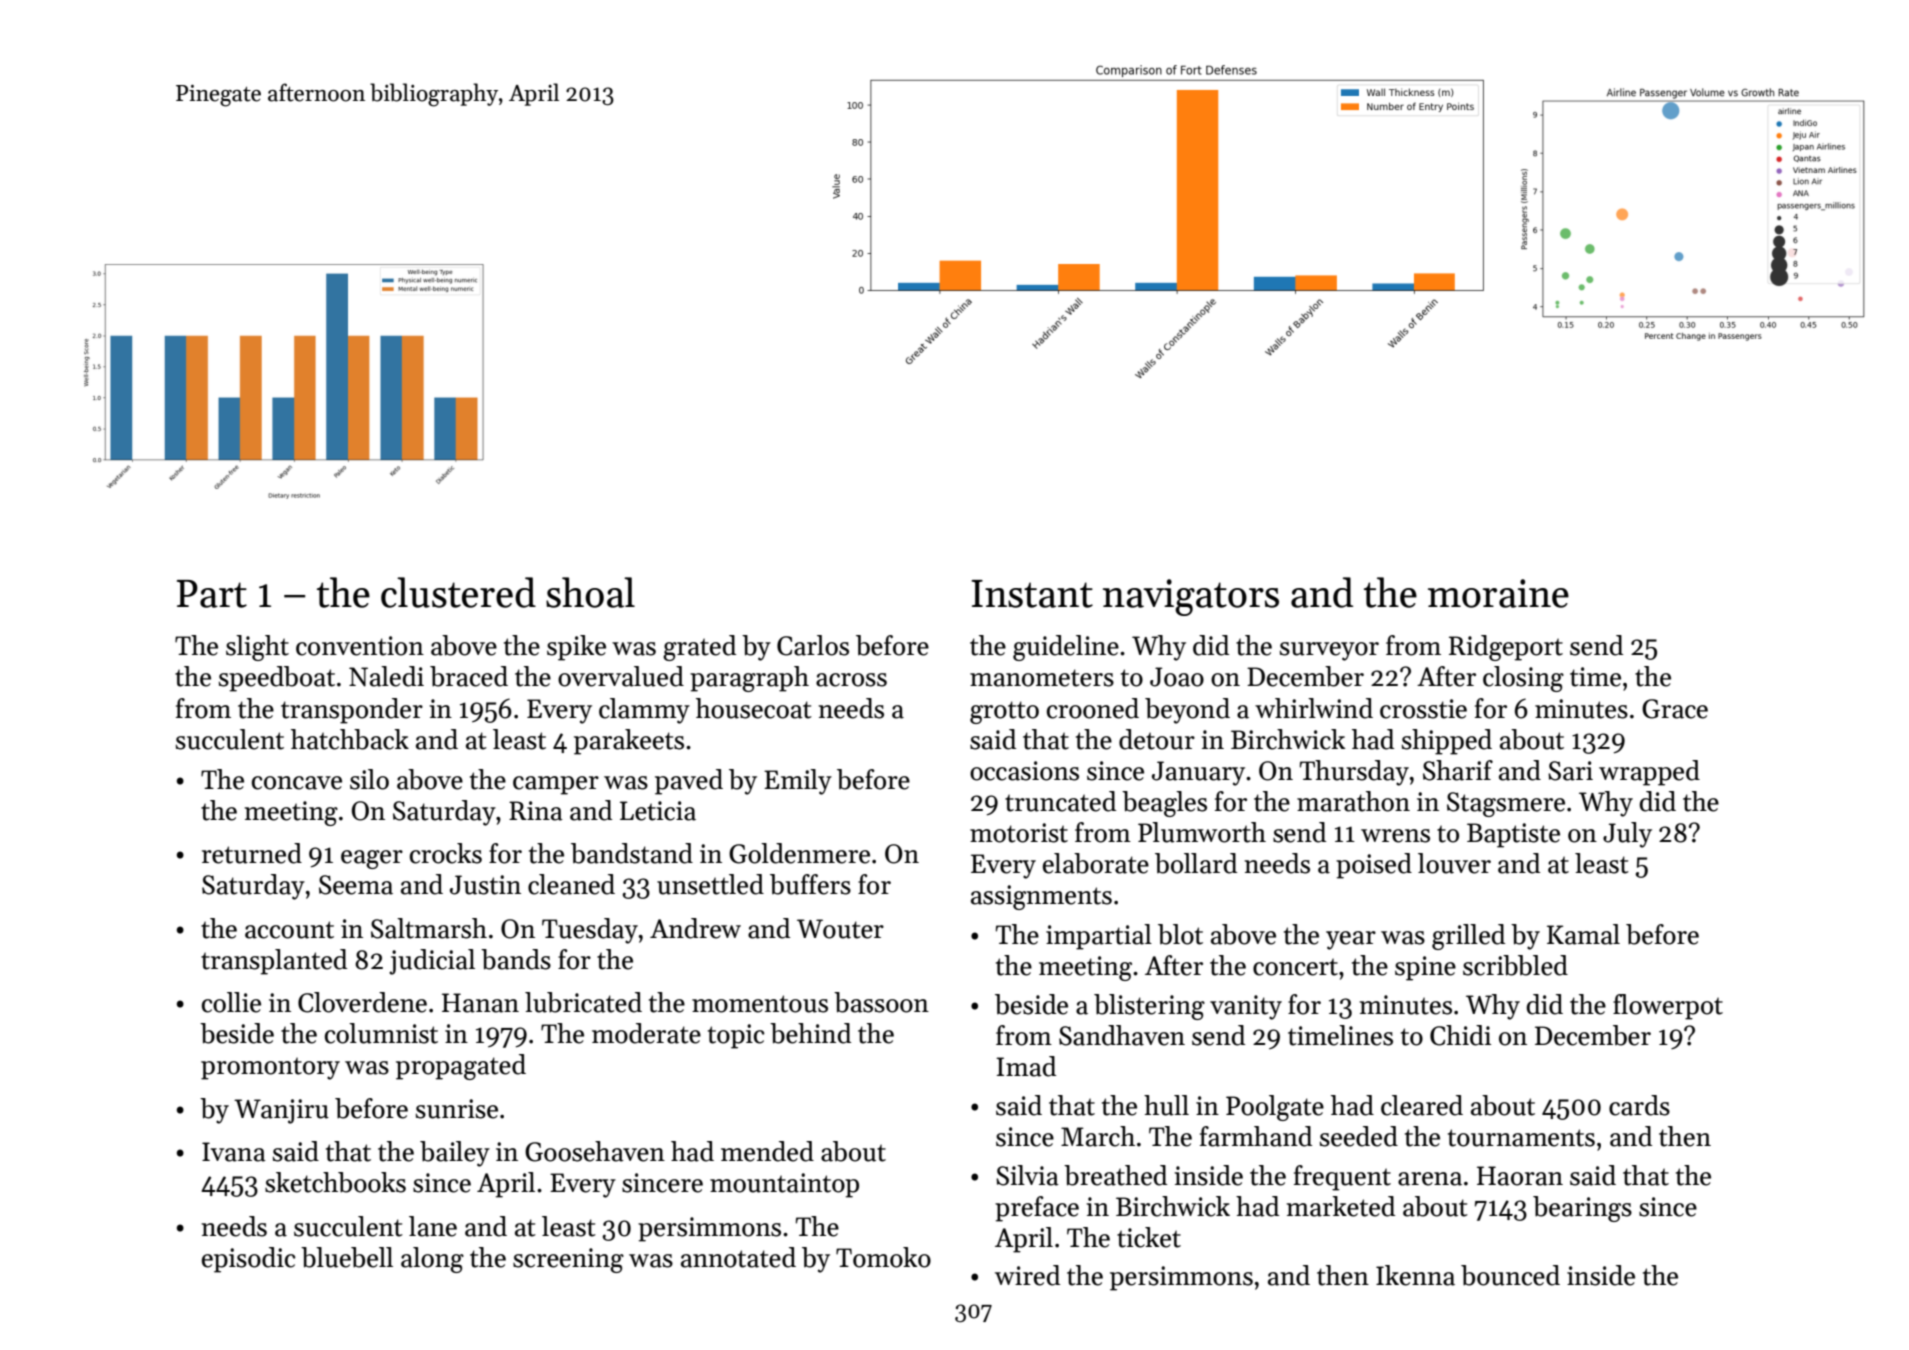 The width and height of the document is (1909, 1350). I want to click on hatchback, so click(350, 739).
